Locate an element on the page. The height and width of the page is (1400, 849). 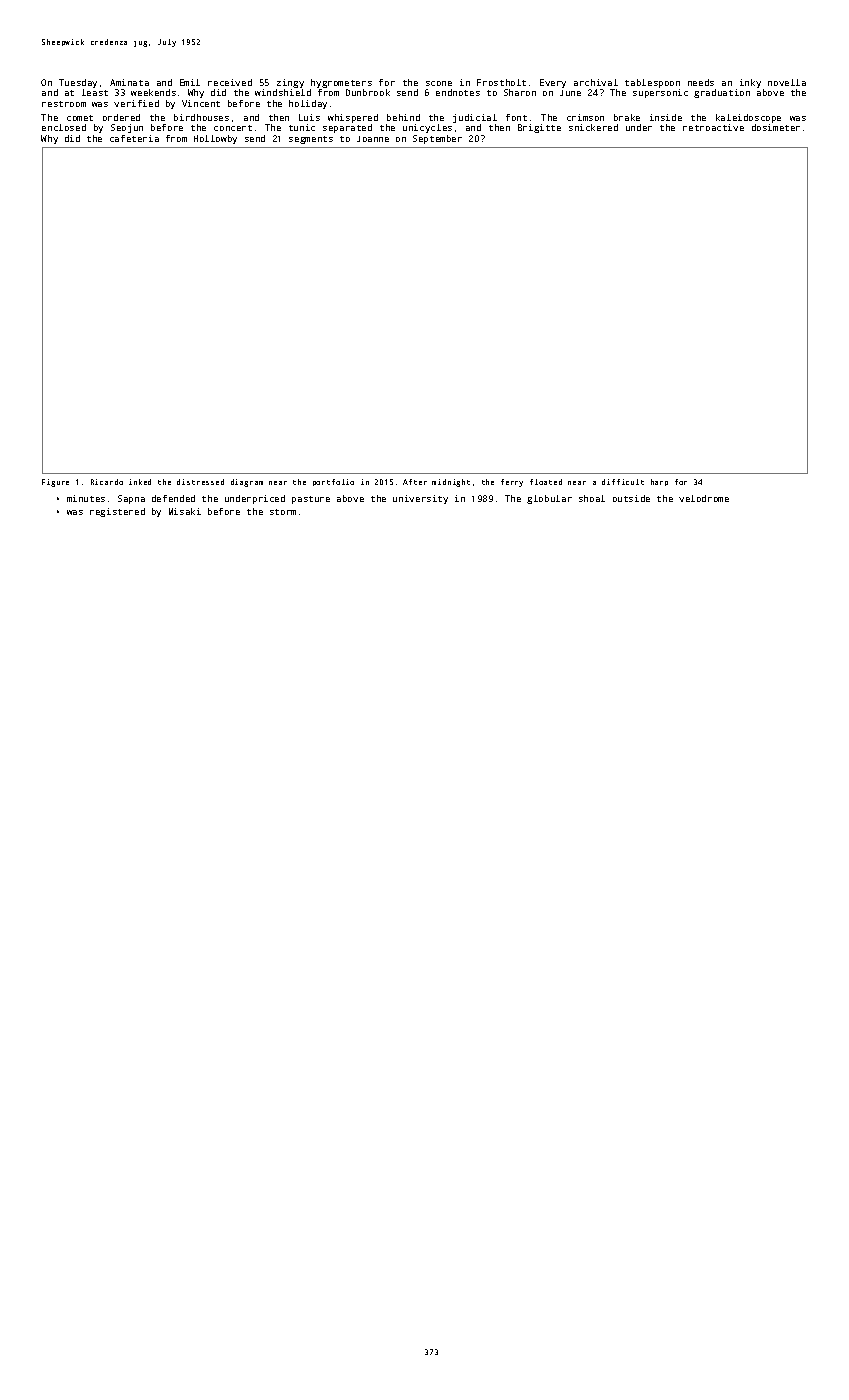
floated is located at coordinates (546, 482).
